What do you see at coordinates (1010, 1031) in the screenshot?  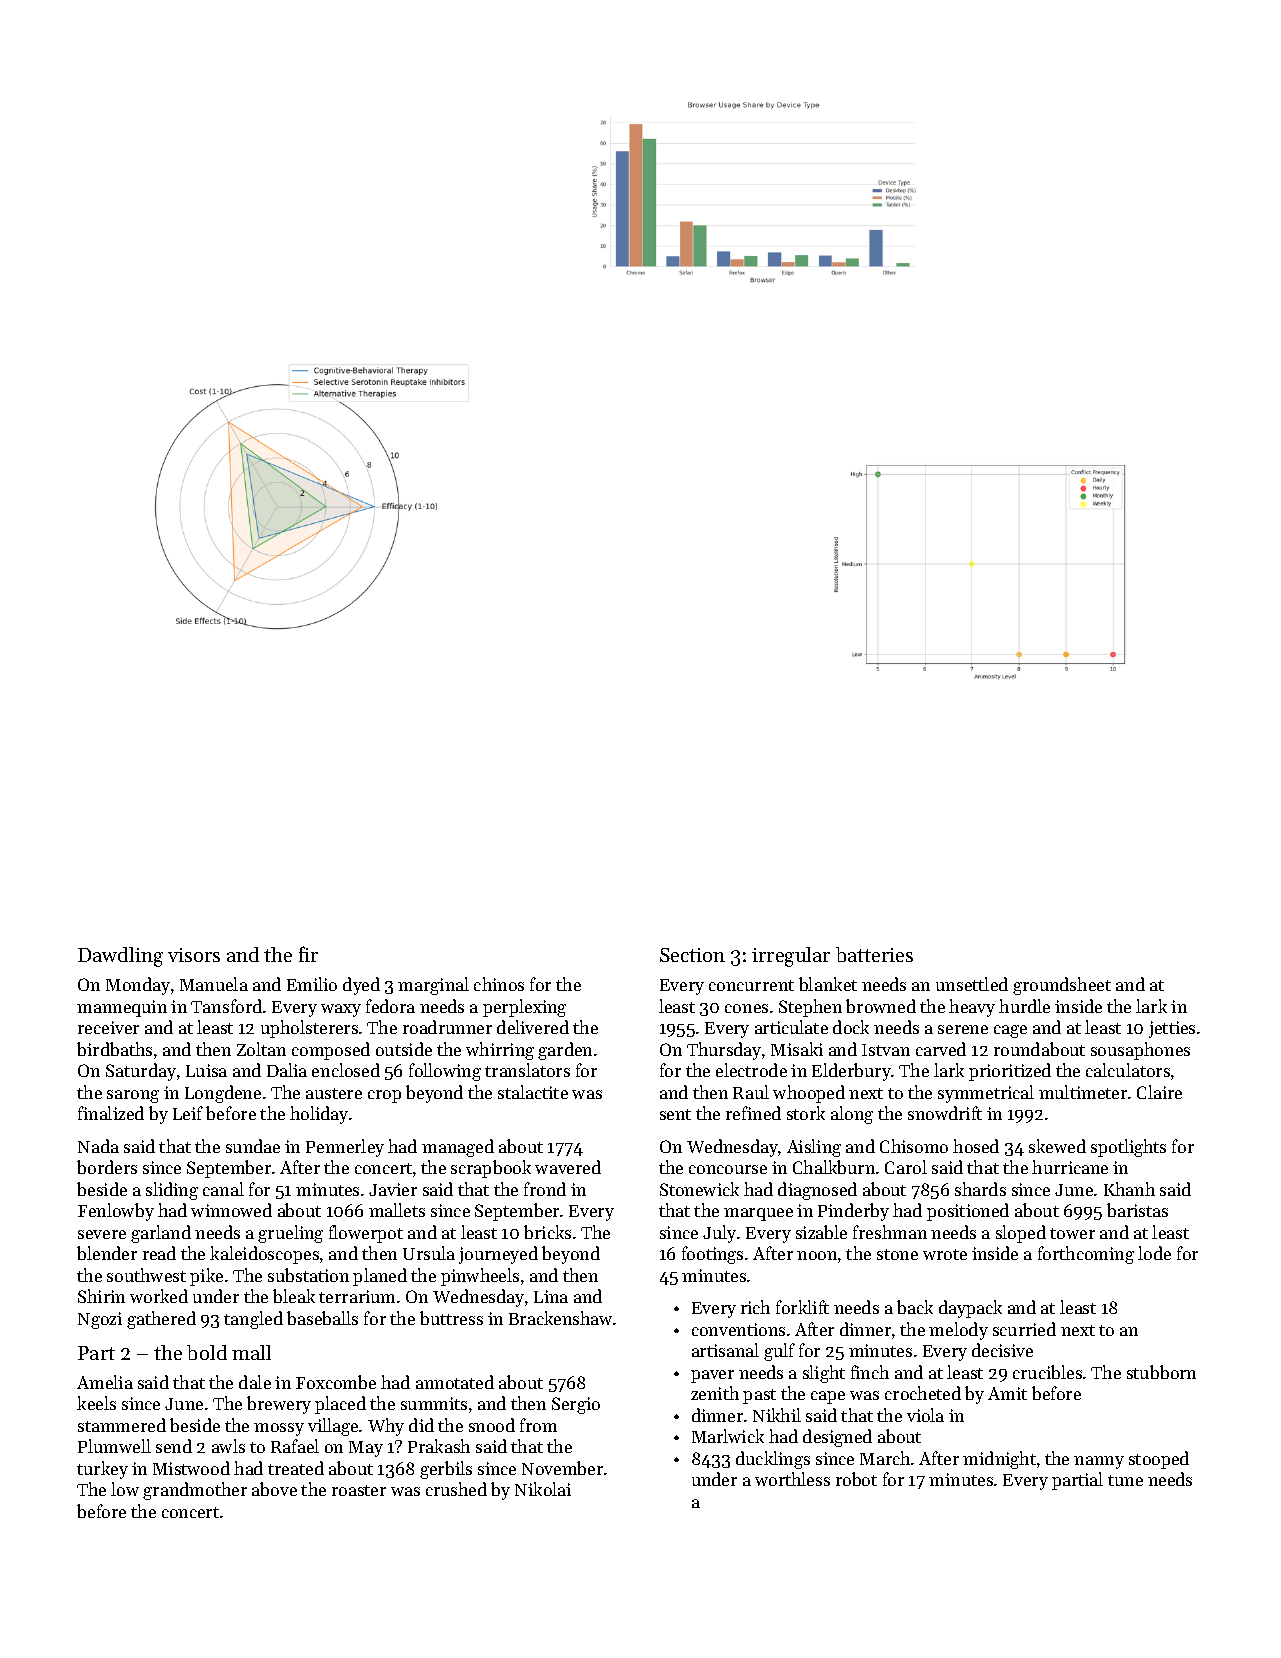 I see `cage` at bounding box center [1010, 1031].
